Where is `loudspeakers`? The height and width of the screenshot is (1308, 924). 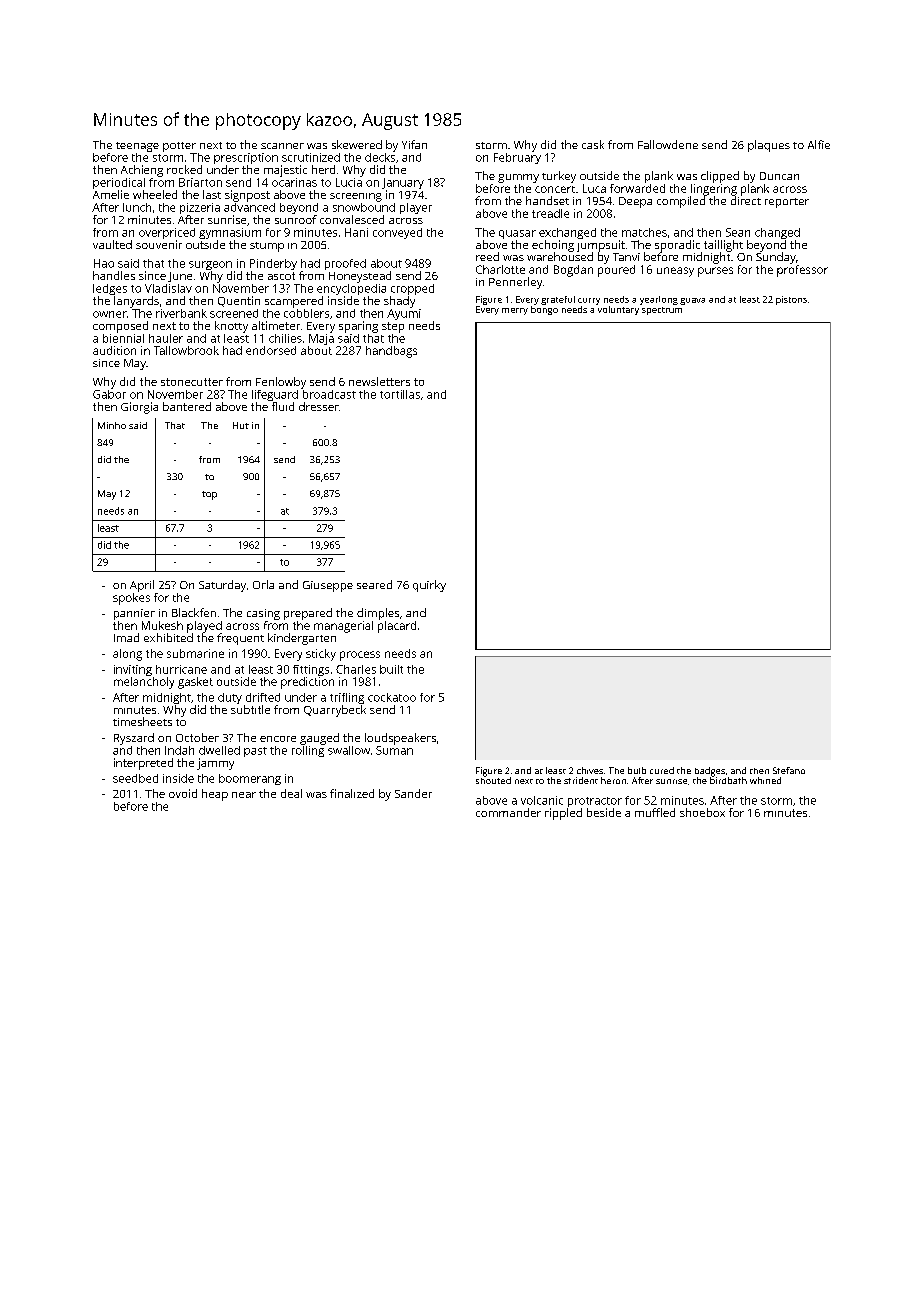
loudspeakers is located at coordinates (400, 739).
